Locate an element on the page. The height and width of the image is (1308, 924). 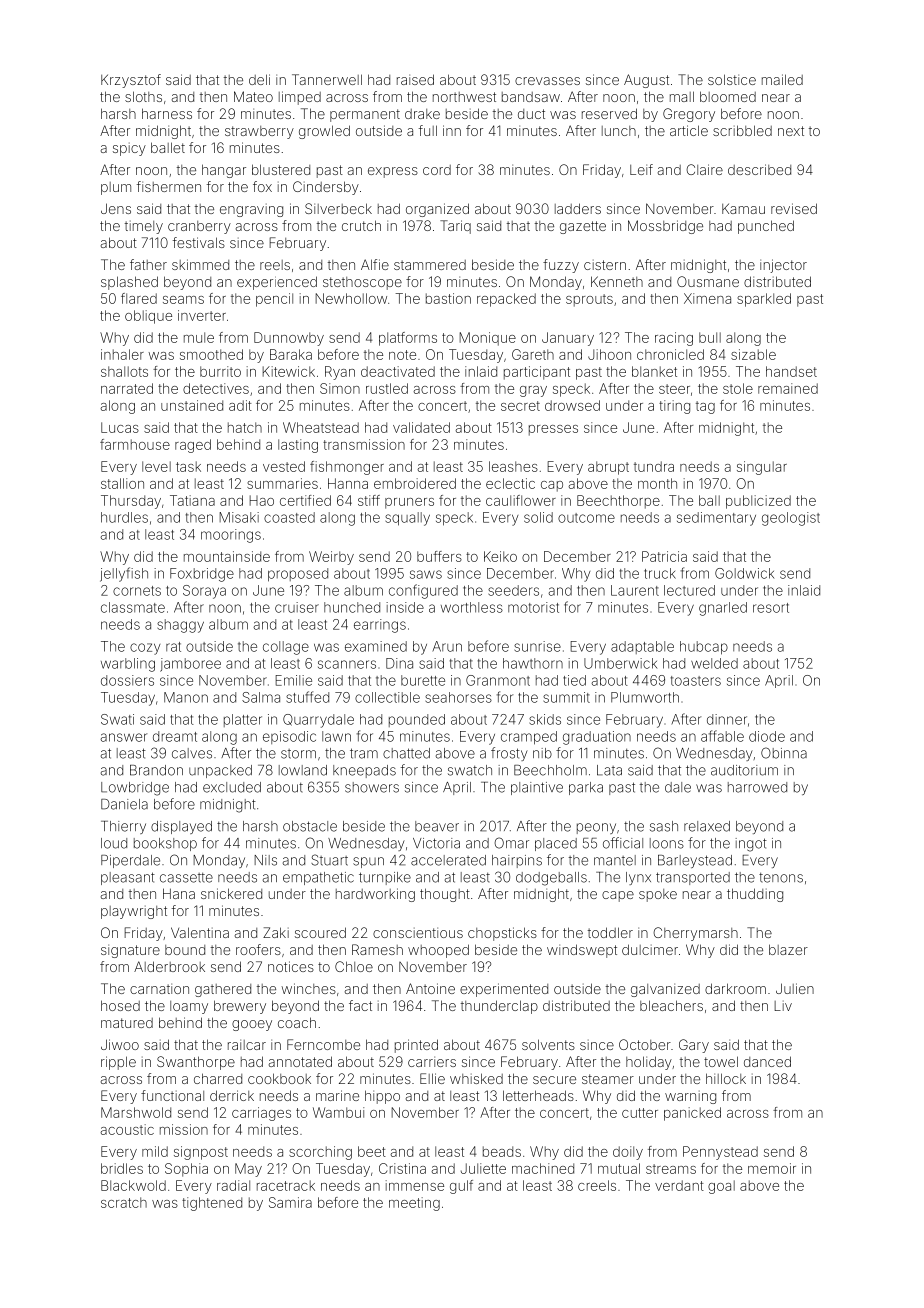
motorist is located at coordinates (533, 607).
